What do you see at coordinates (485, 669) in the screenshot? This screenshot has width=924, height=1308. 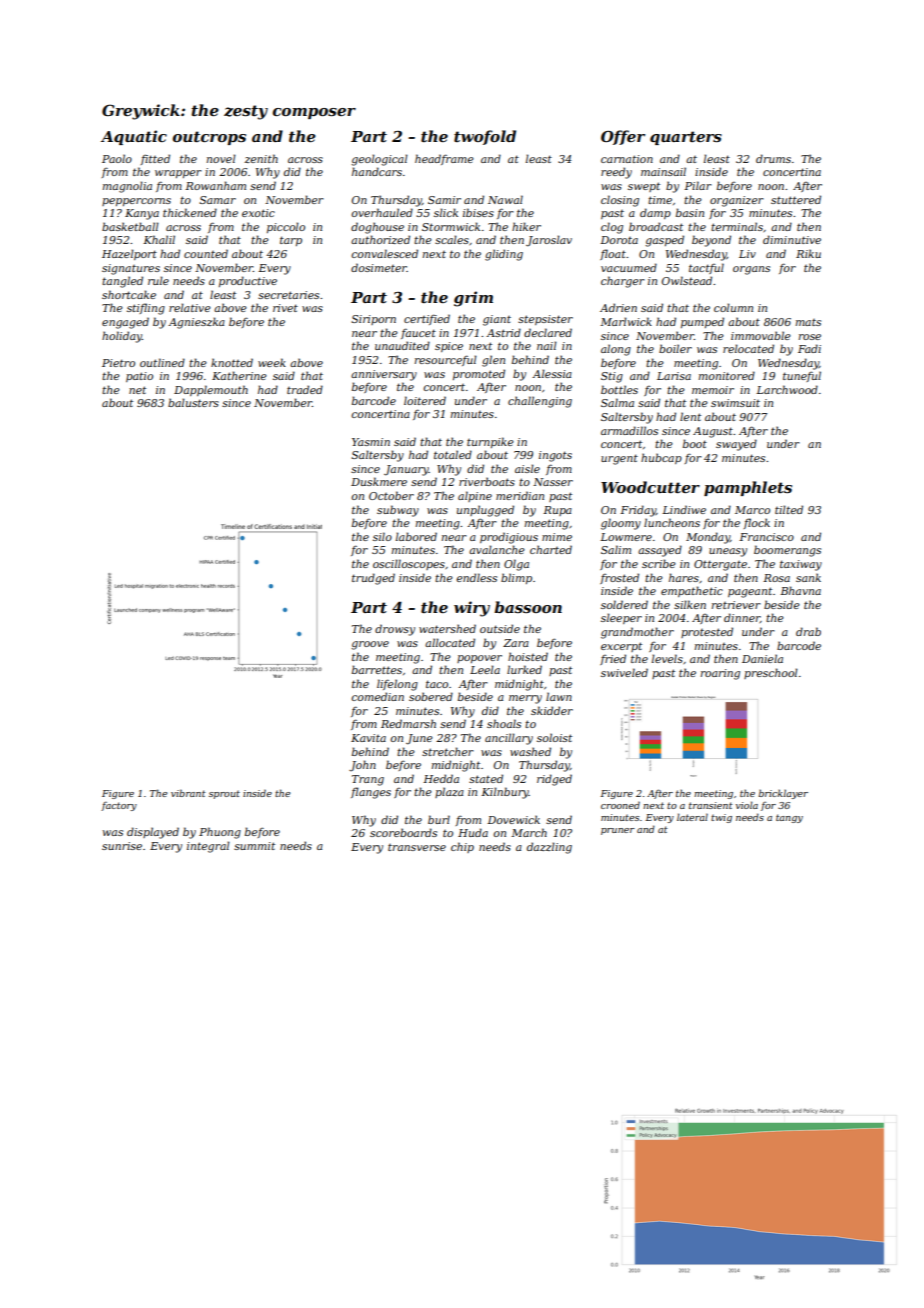 I see `Leela` at bounding box center [485, 669].
